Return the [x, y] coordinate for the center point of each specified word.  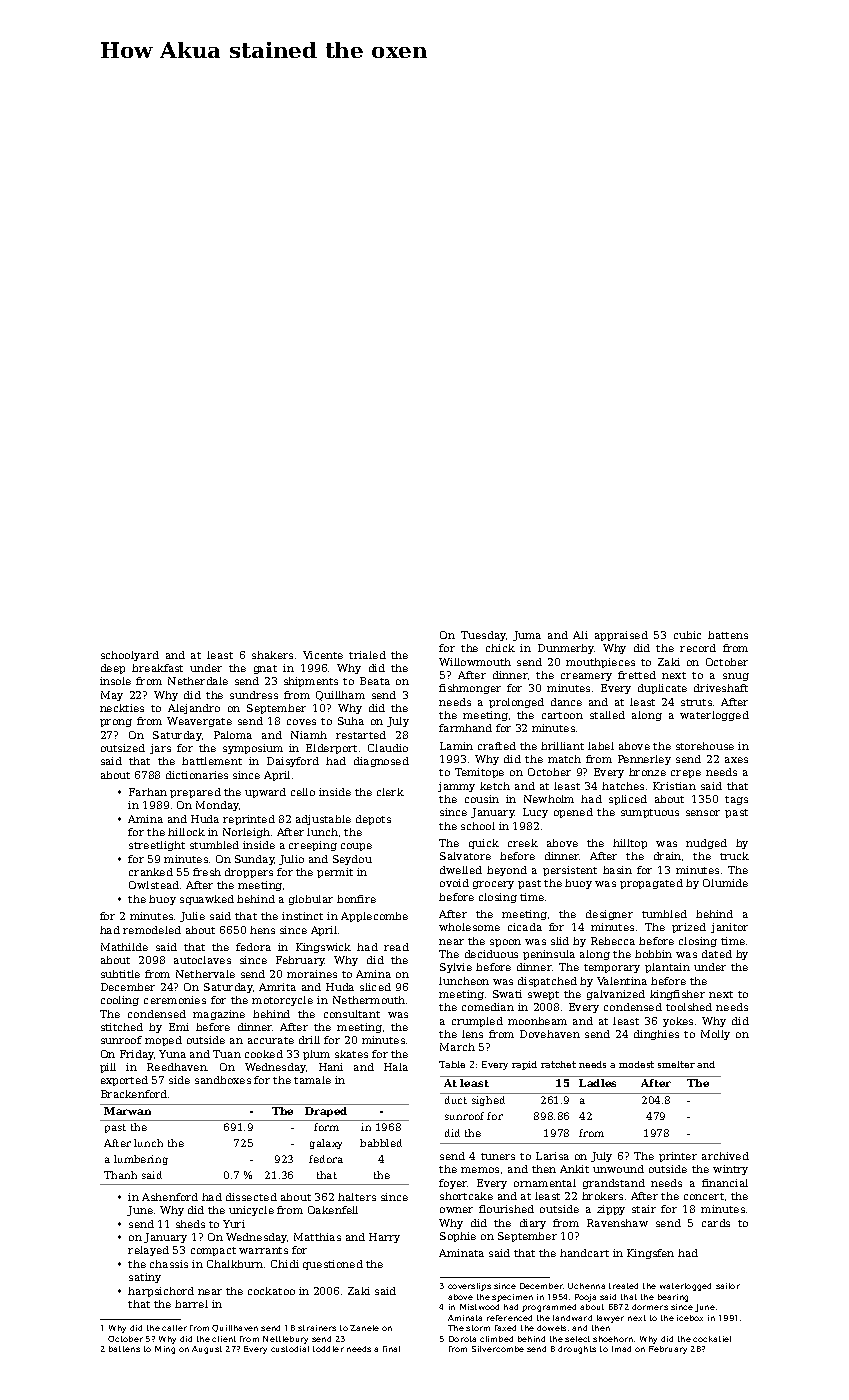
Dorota [462, 1339]
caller [174, 1328]
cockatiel [712, 1339]
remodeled [152, 930]
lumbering [141, 1160]
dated [717, 954]
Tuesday [483, 636]
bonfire [356, 899]
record [698, 648]
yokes [678, 1022]
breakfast [157, 668]
